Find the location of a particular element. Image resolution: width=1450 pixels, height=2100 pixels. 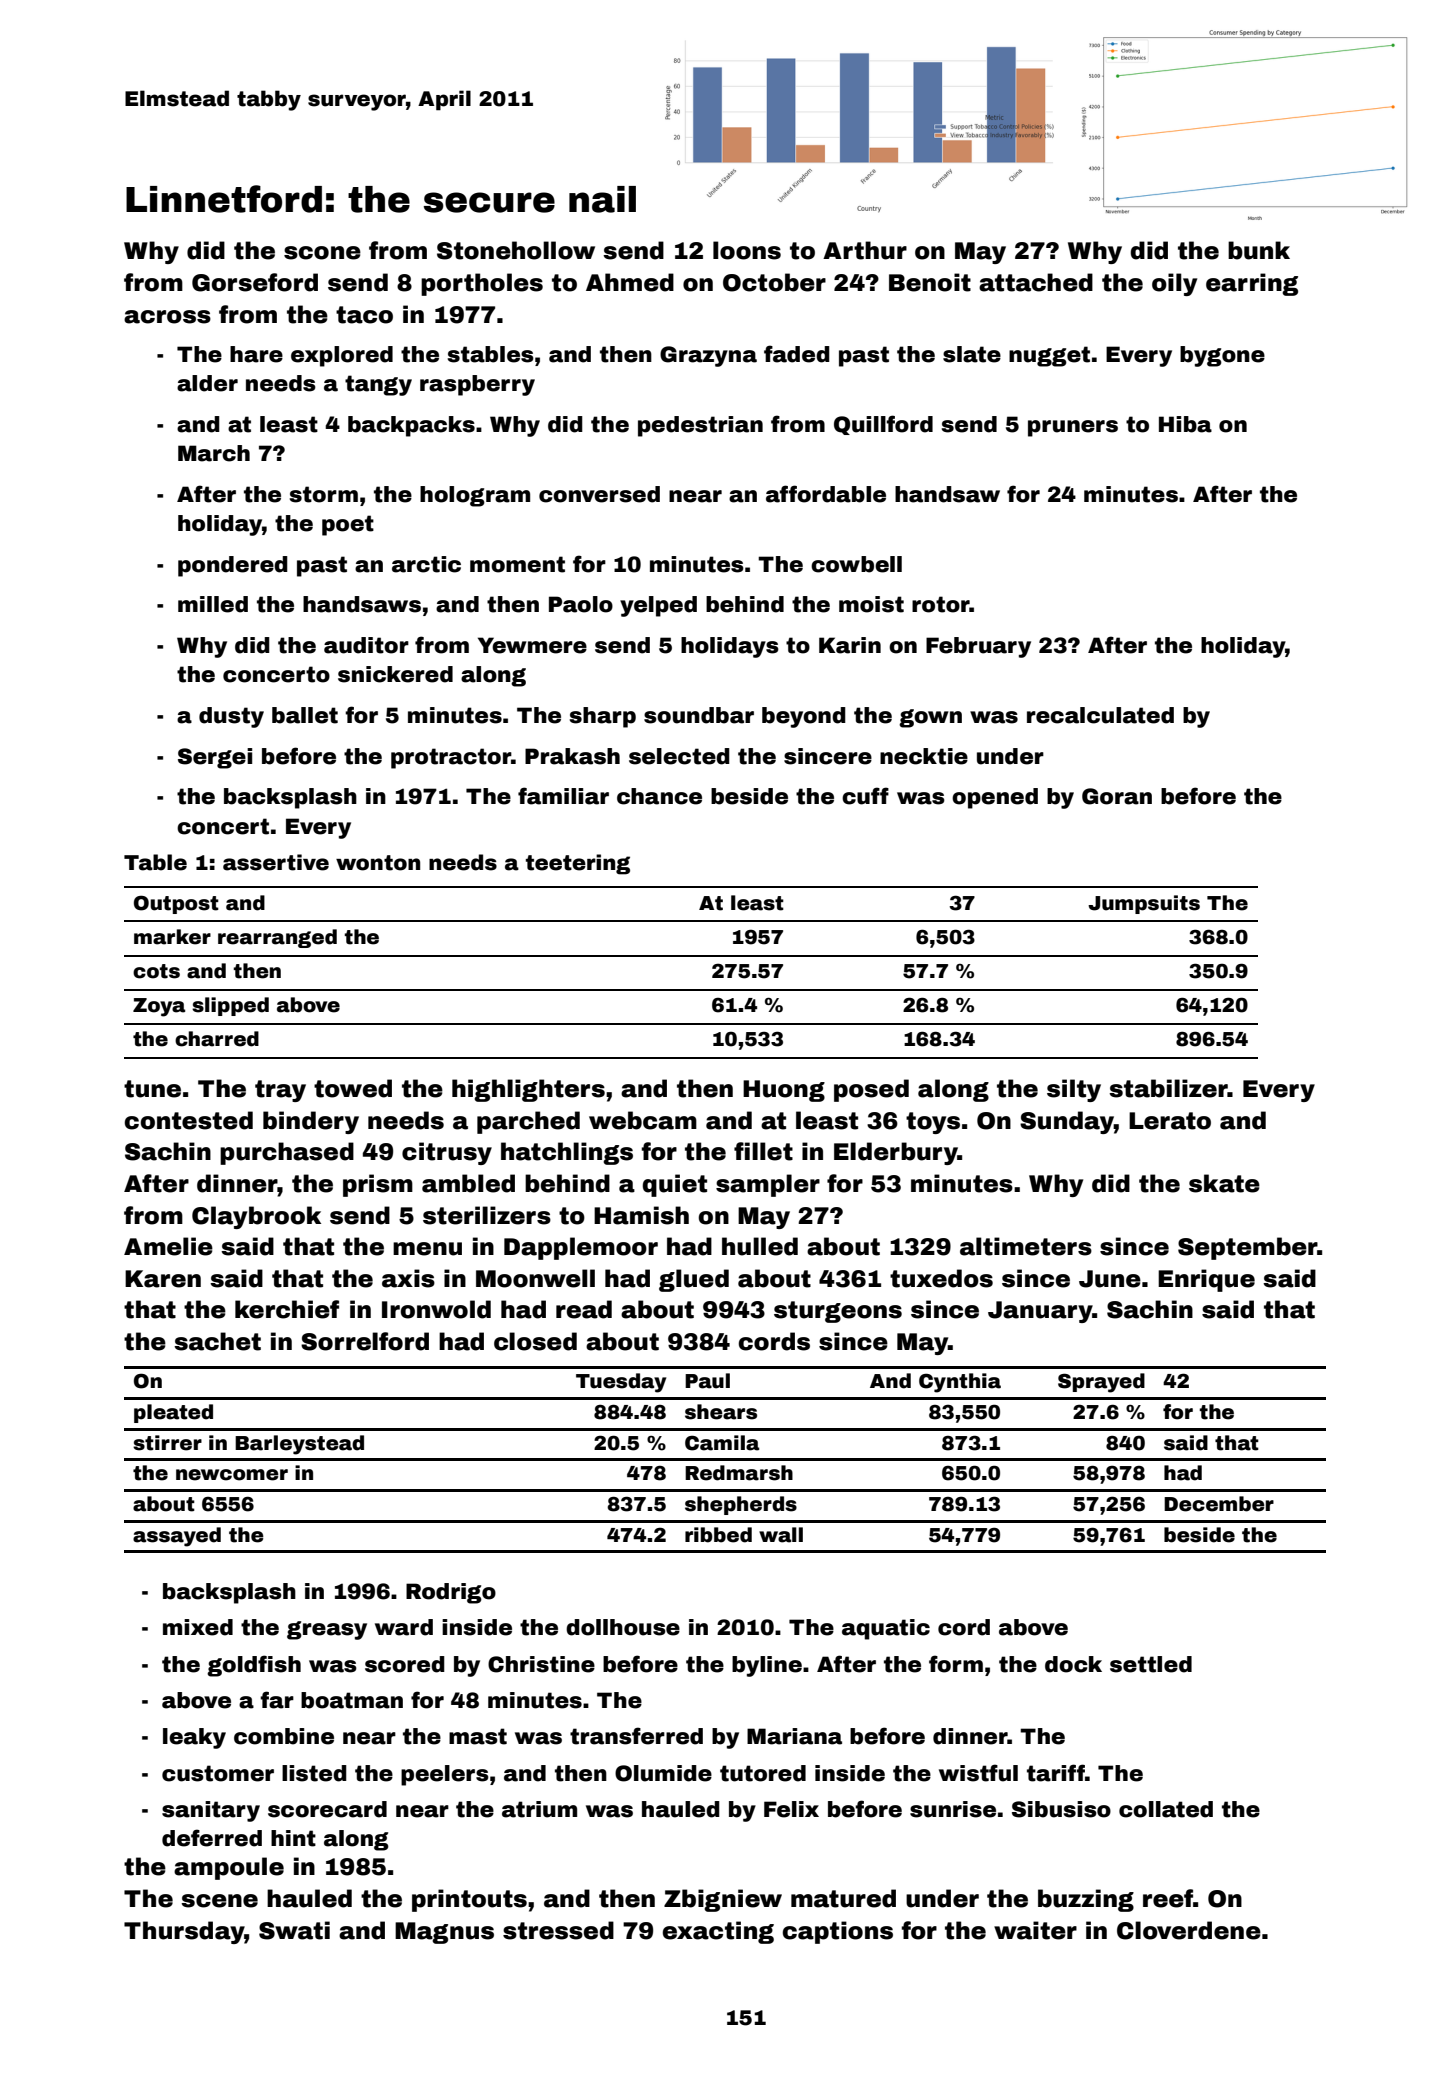

silty is located at coordinates (1074, 1090).
